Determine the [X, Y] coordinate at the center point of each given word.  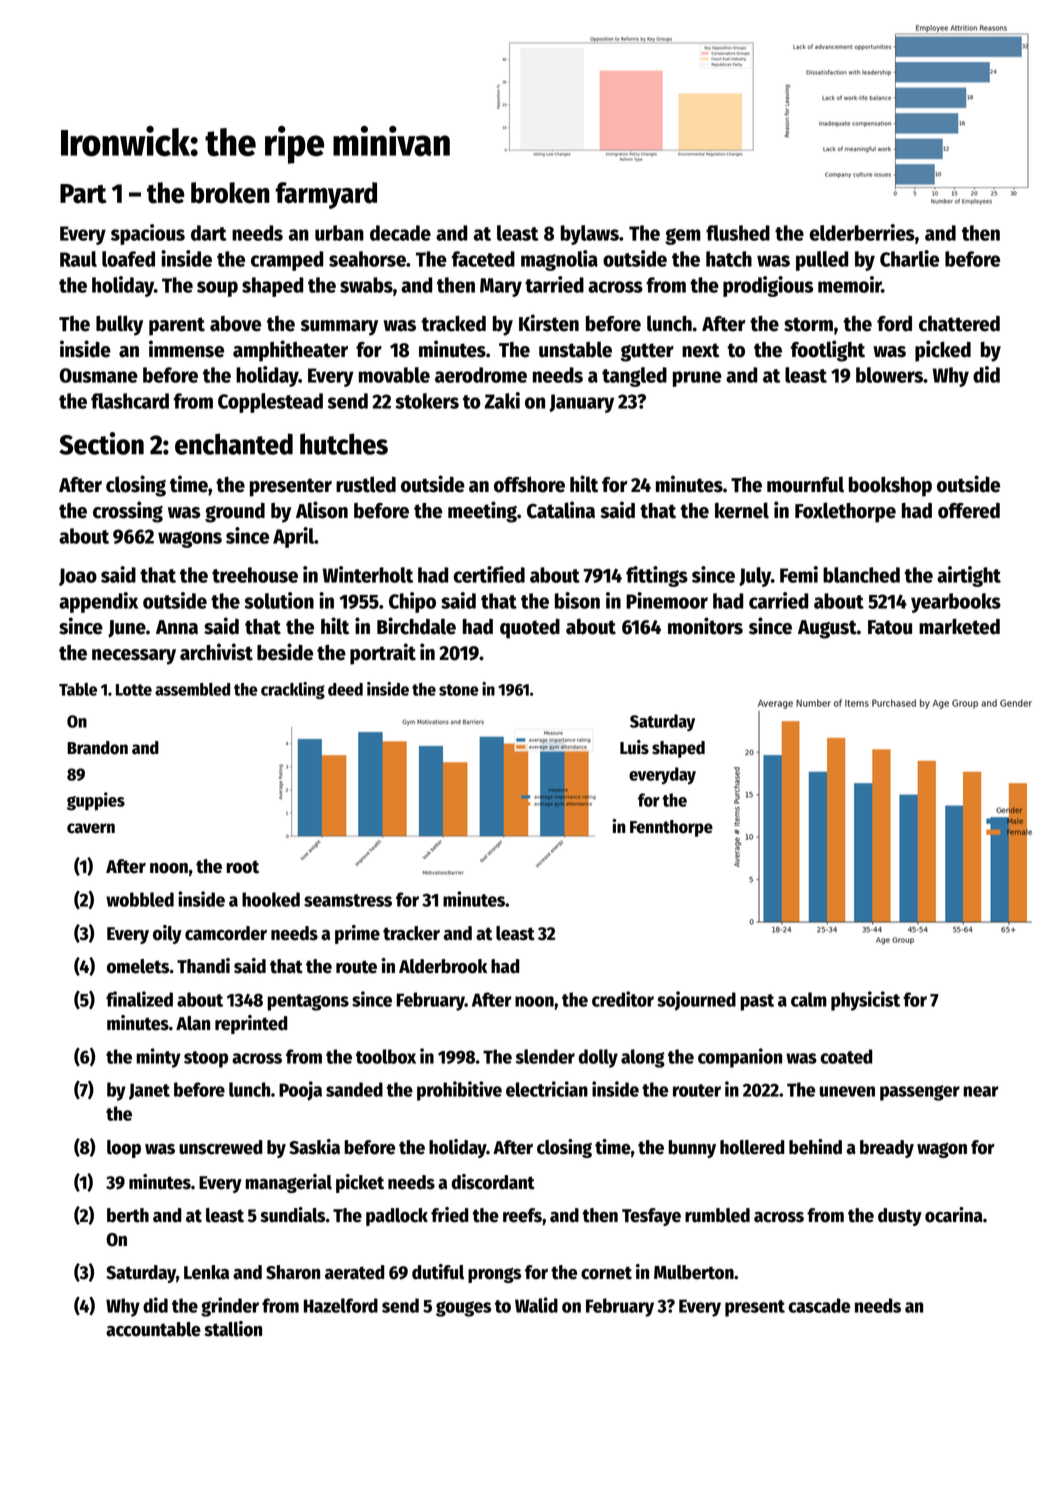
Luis [634, 747]
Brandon [97, 748]
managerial [288, 1183]
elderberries [862, 232]
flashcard [130, 401]
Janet [149, 1091]
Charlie [909, 258]
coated [846, 1056]
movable [394, 375]
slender [545, 1056]
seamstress [348, 900]
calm [809, 999]
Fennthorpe [671, 828]
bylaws [590, 235]
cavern [91, 828]
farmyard [326, 195]
